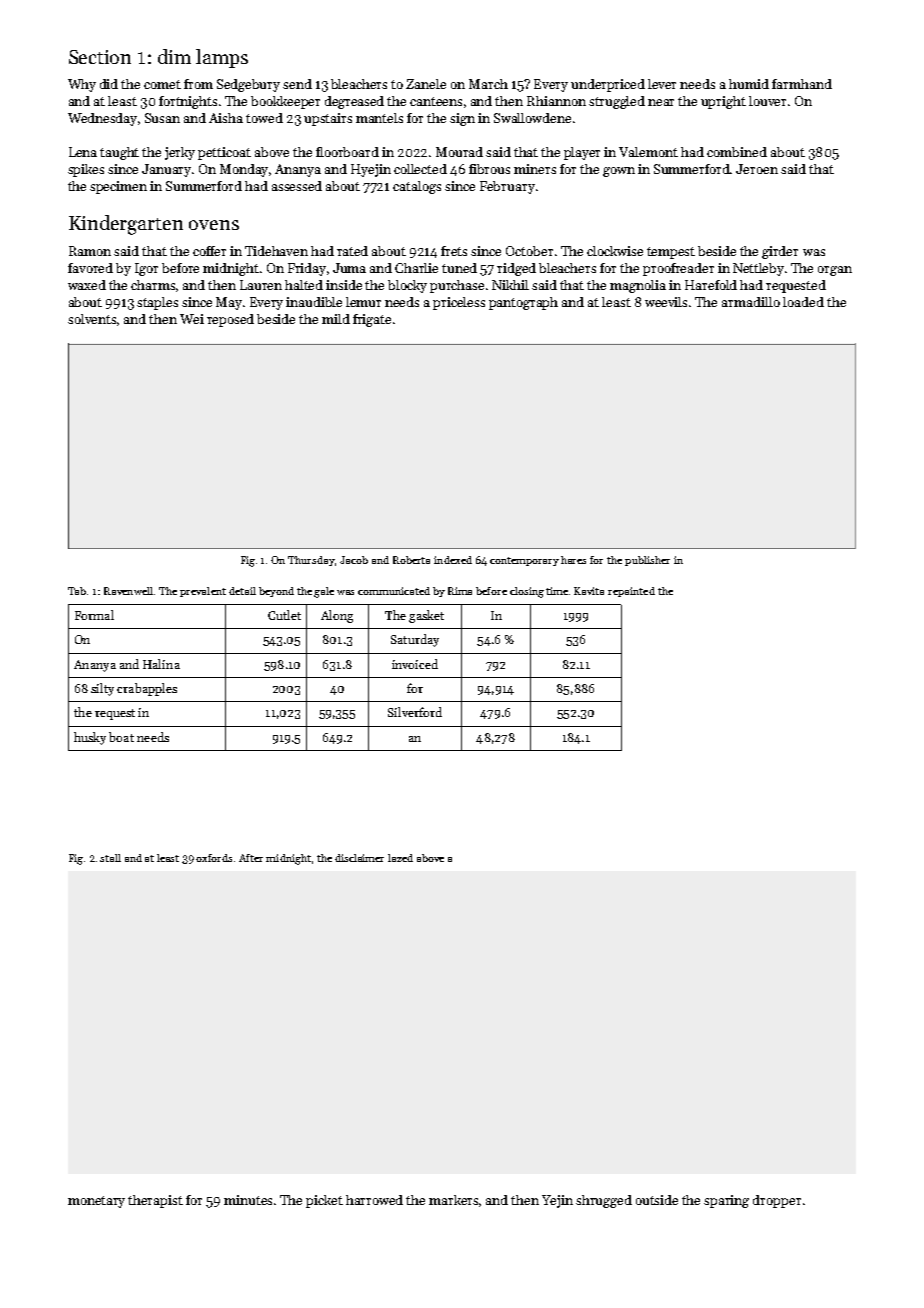  Describe the element at coordinates (426, 616) in the screenshot. I see `gasket` at that location.
